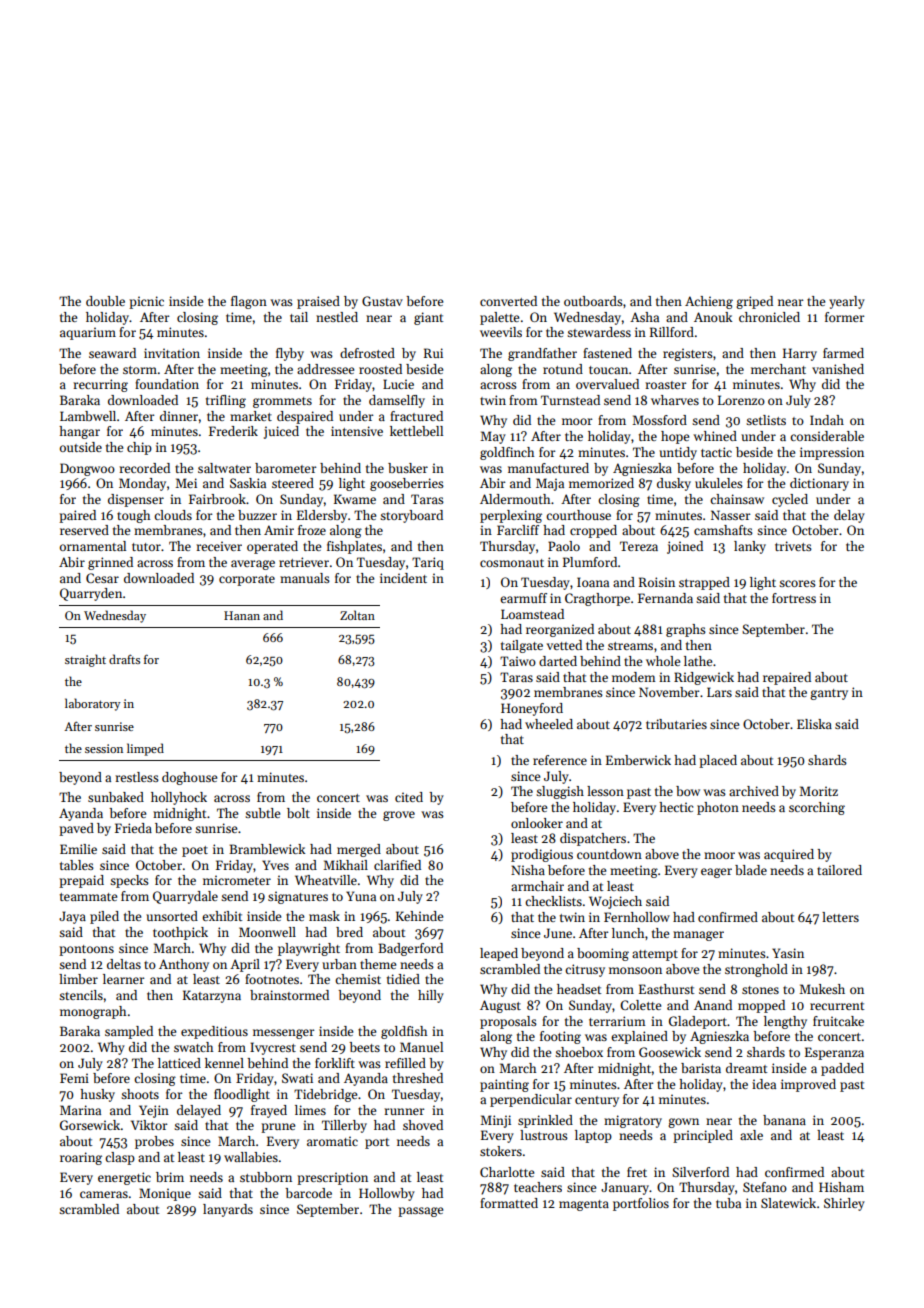 This image has height=1308, width=924. I want to click on picnic, so click(146, 302).
